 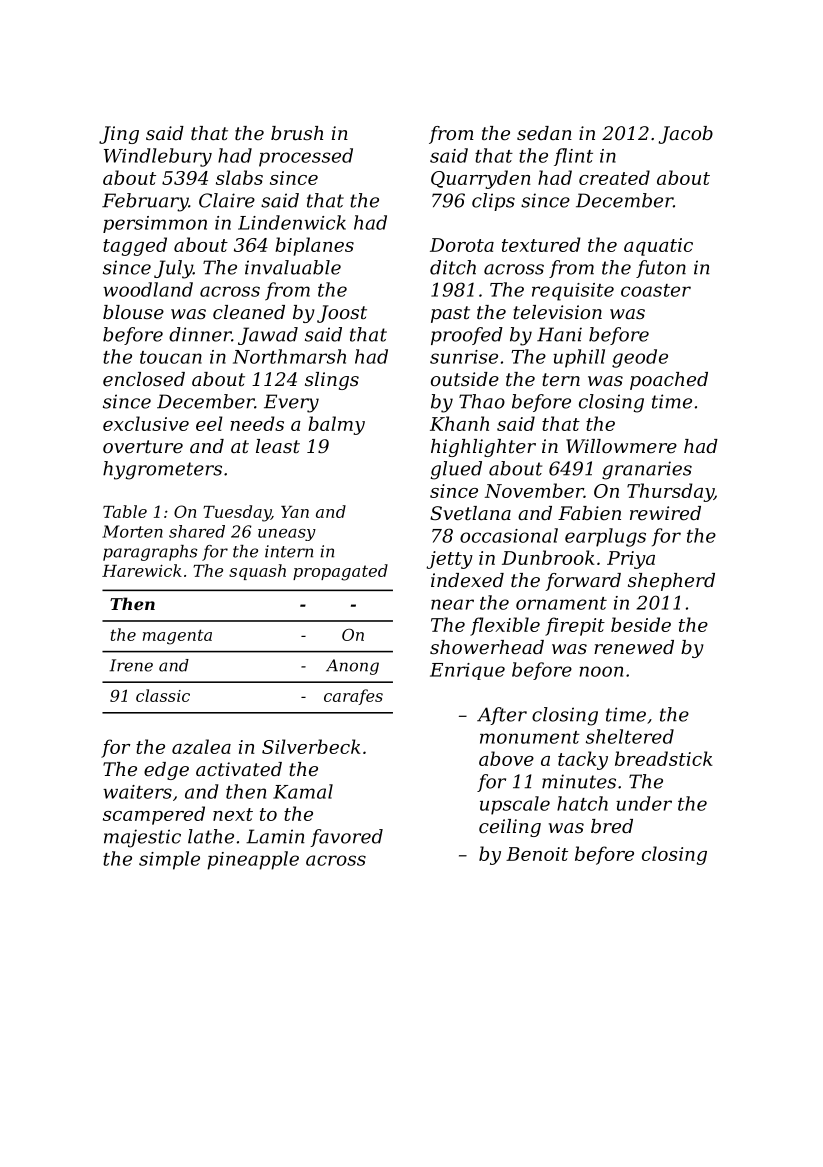 I want to click on overture, so click(x=143, y=446).
